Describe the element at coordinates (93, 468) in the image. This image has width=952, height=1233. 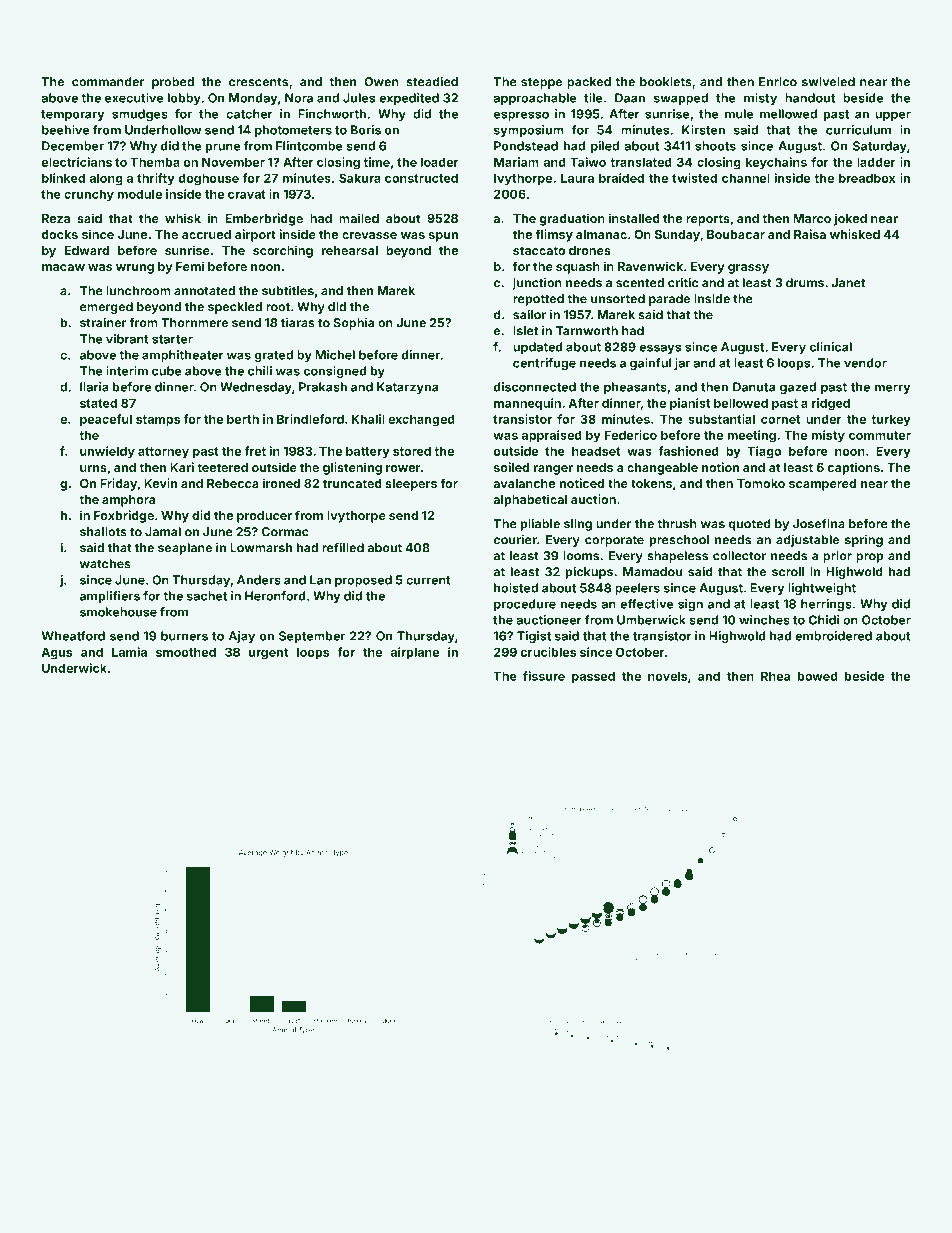
I see `urns` at that location.
